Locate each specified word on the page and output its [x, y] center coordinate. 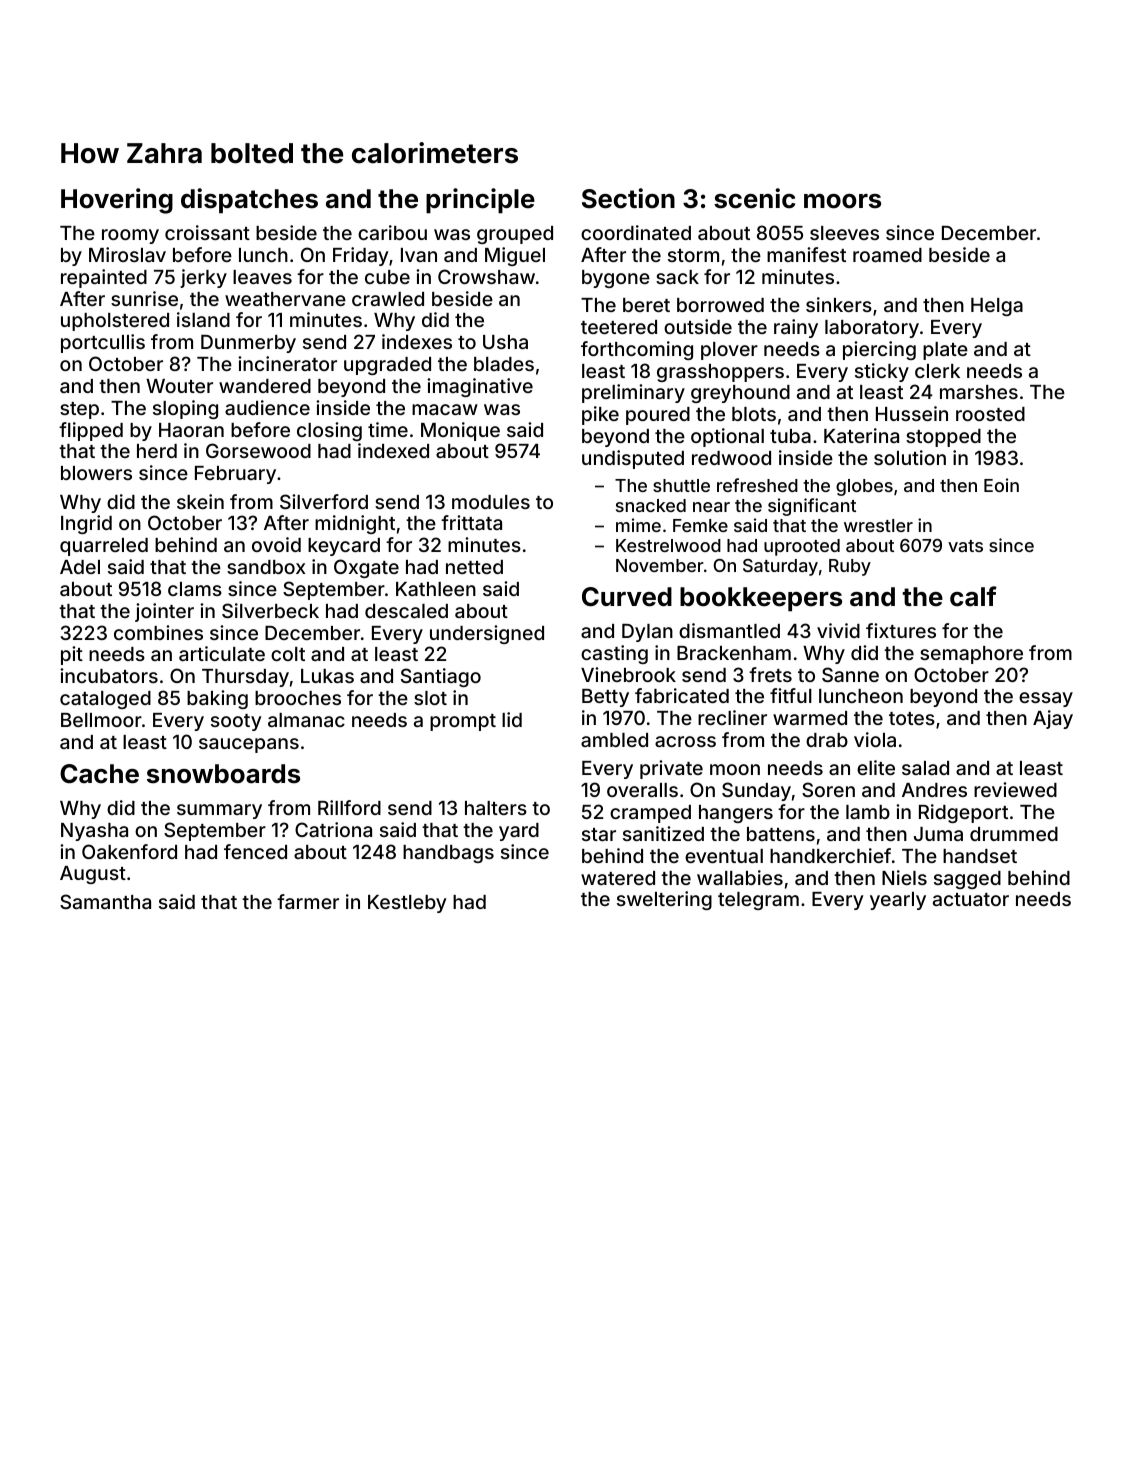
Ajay [1053, 719]
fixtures [901, 630]
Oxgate [366, 568]
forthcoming [637, 350]
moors [842, 201]
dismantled [729, 630]
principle [480, 201]
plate [945, 351]
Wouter [179, 386]
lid [512, 719]
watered [618, 878]
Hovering [117, 201]
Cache [99, 774]
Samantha [105, 901]
